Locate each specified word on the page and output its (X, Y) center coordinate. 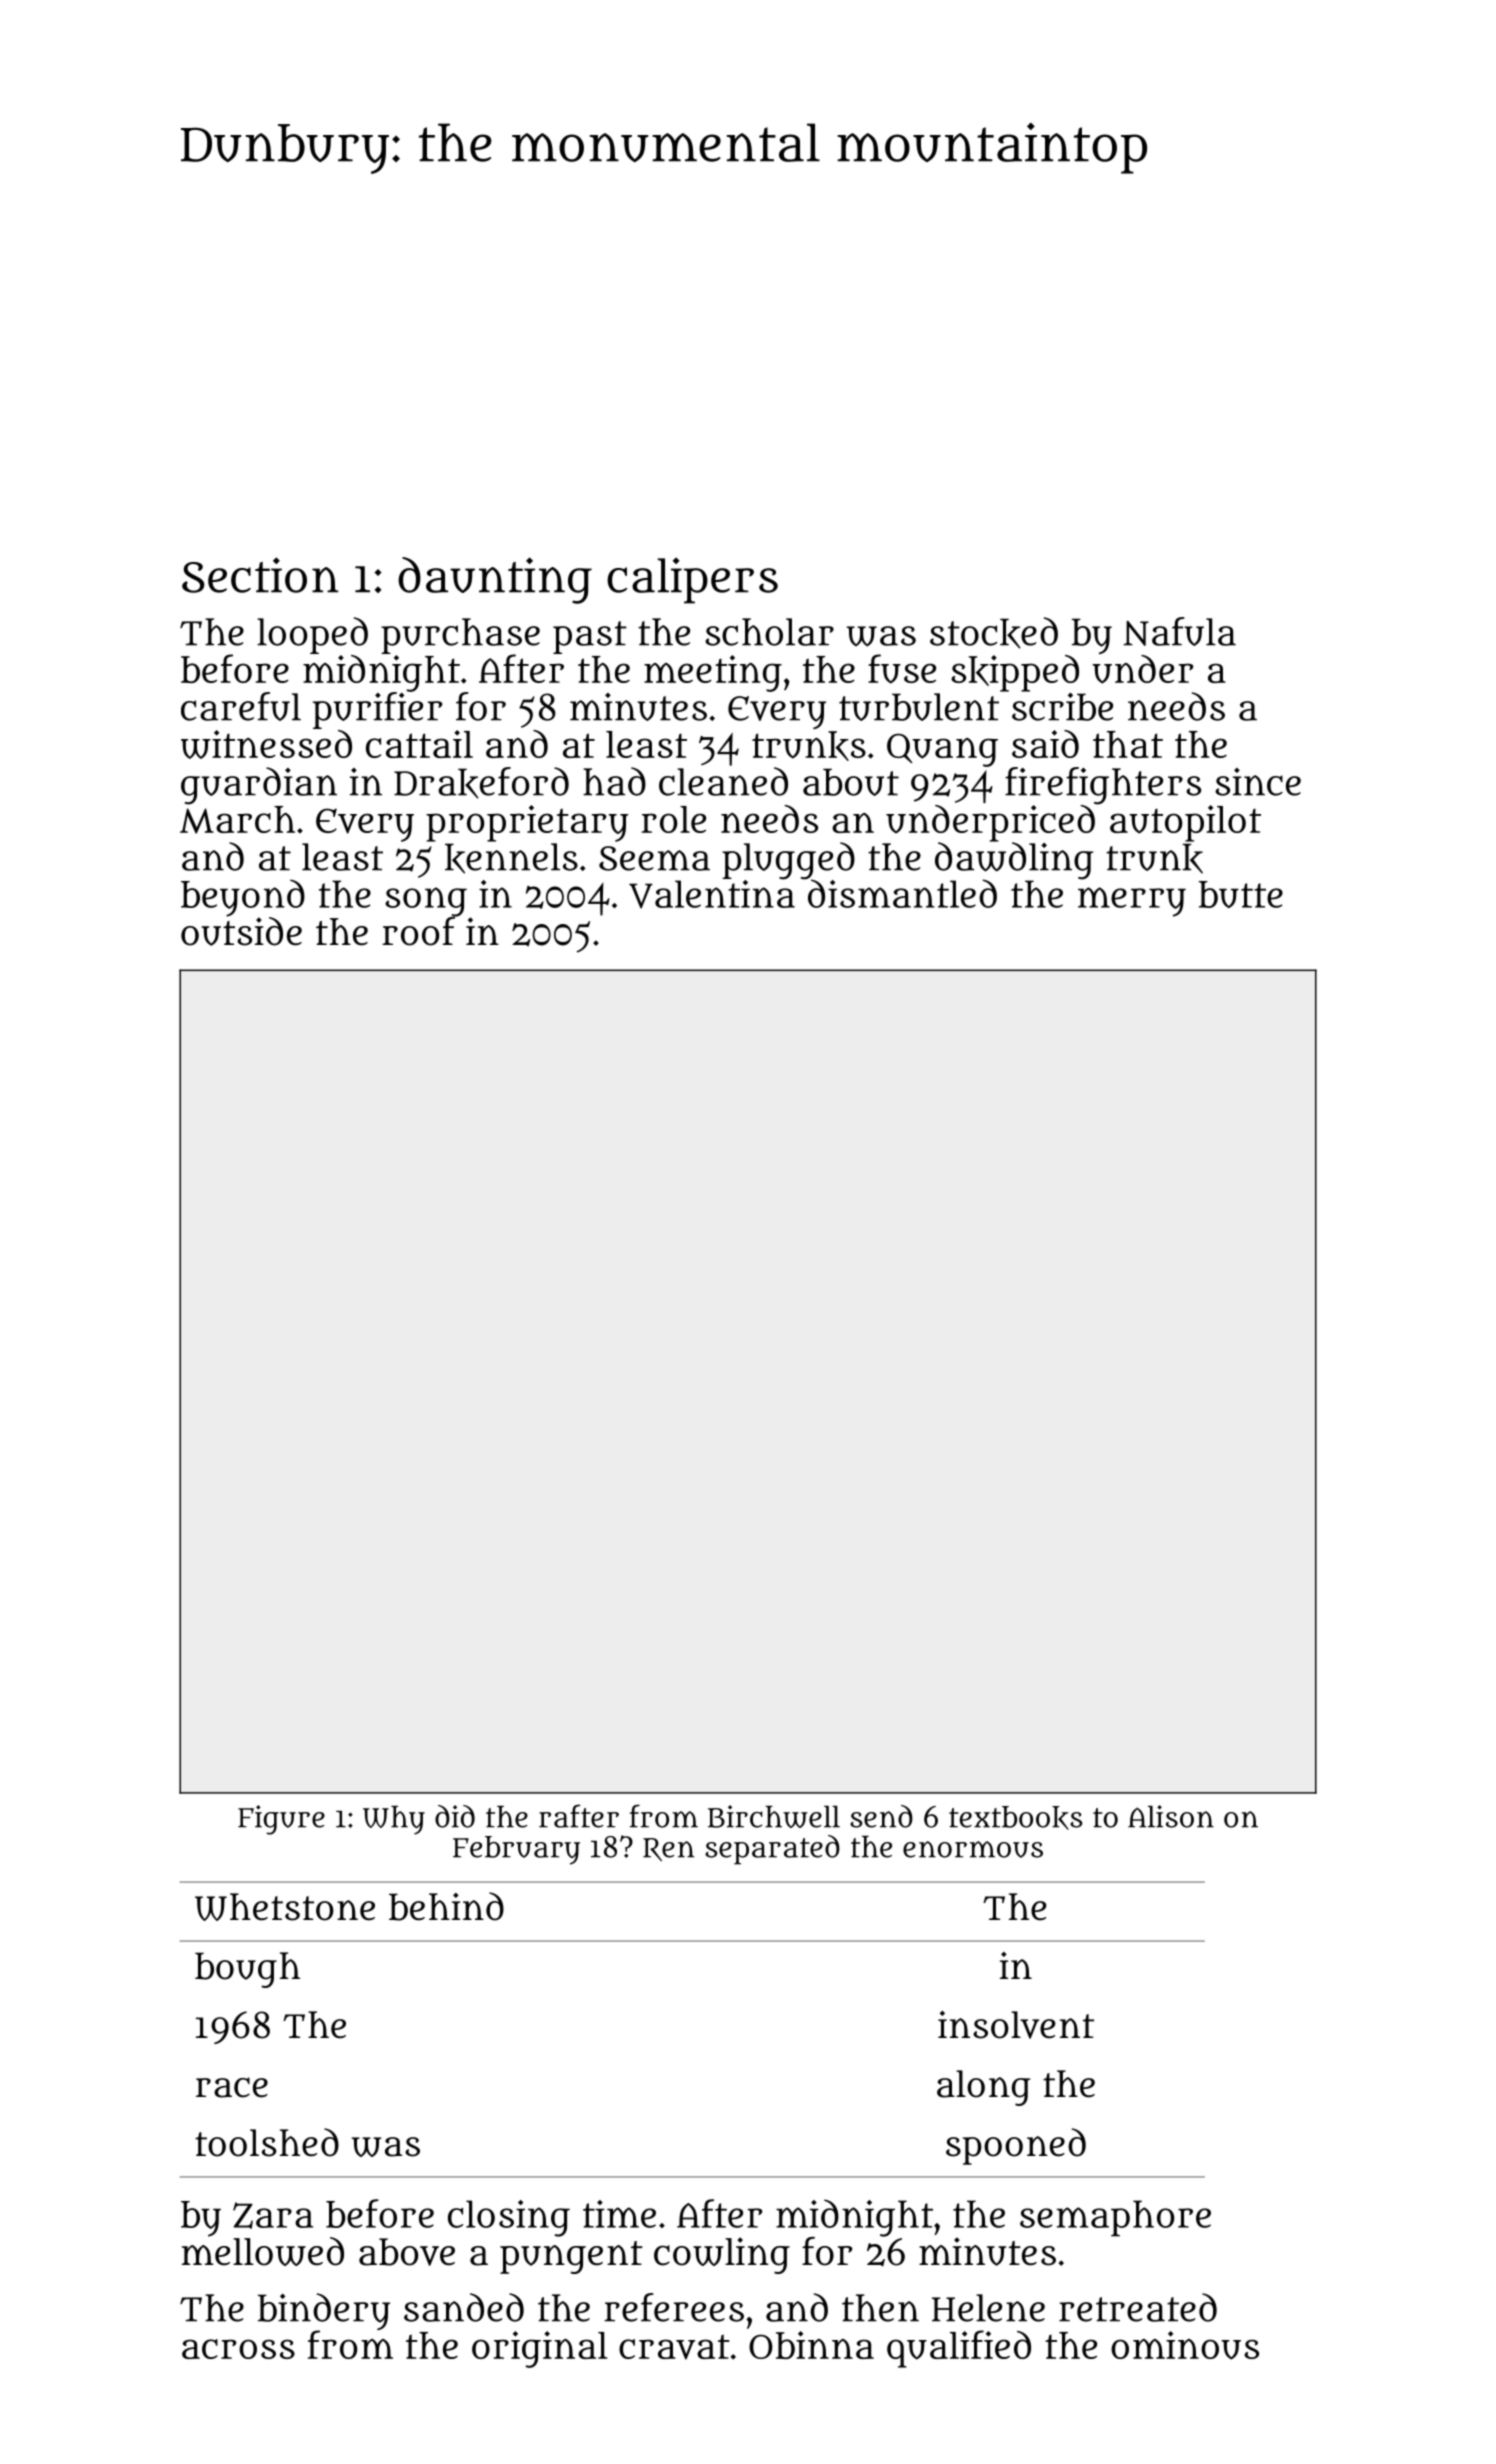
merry (1132, 902)
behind (446, 1906)
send (881, 1816)
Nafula (1179, 631)
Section (260, 575)
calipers (692, 580)
